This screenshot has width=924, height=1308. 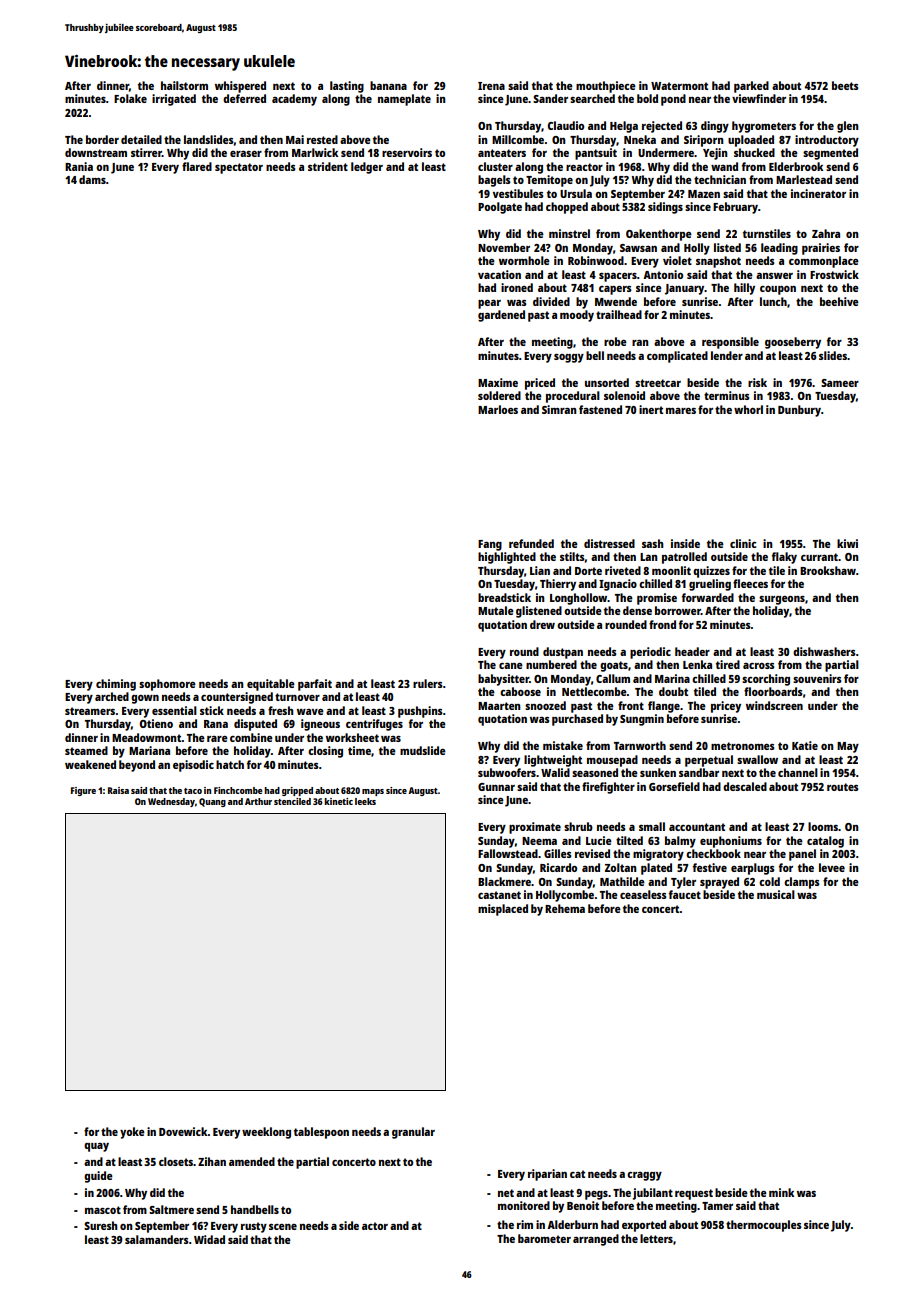 I want to click on Irena, so click(x=491, y=86).
